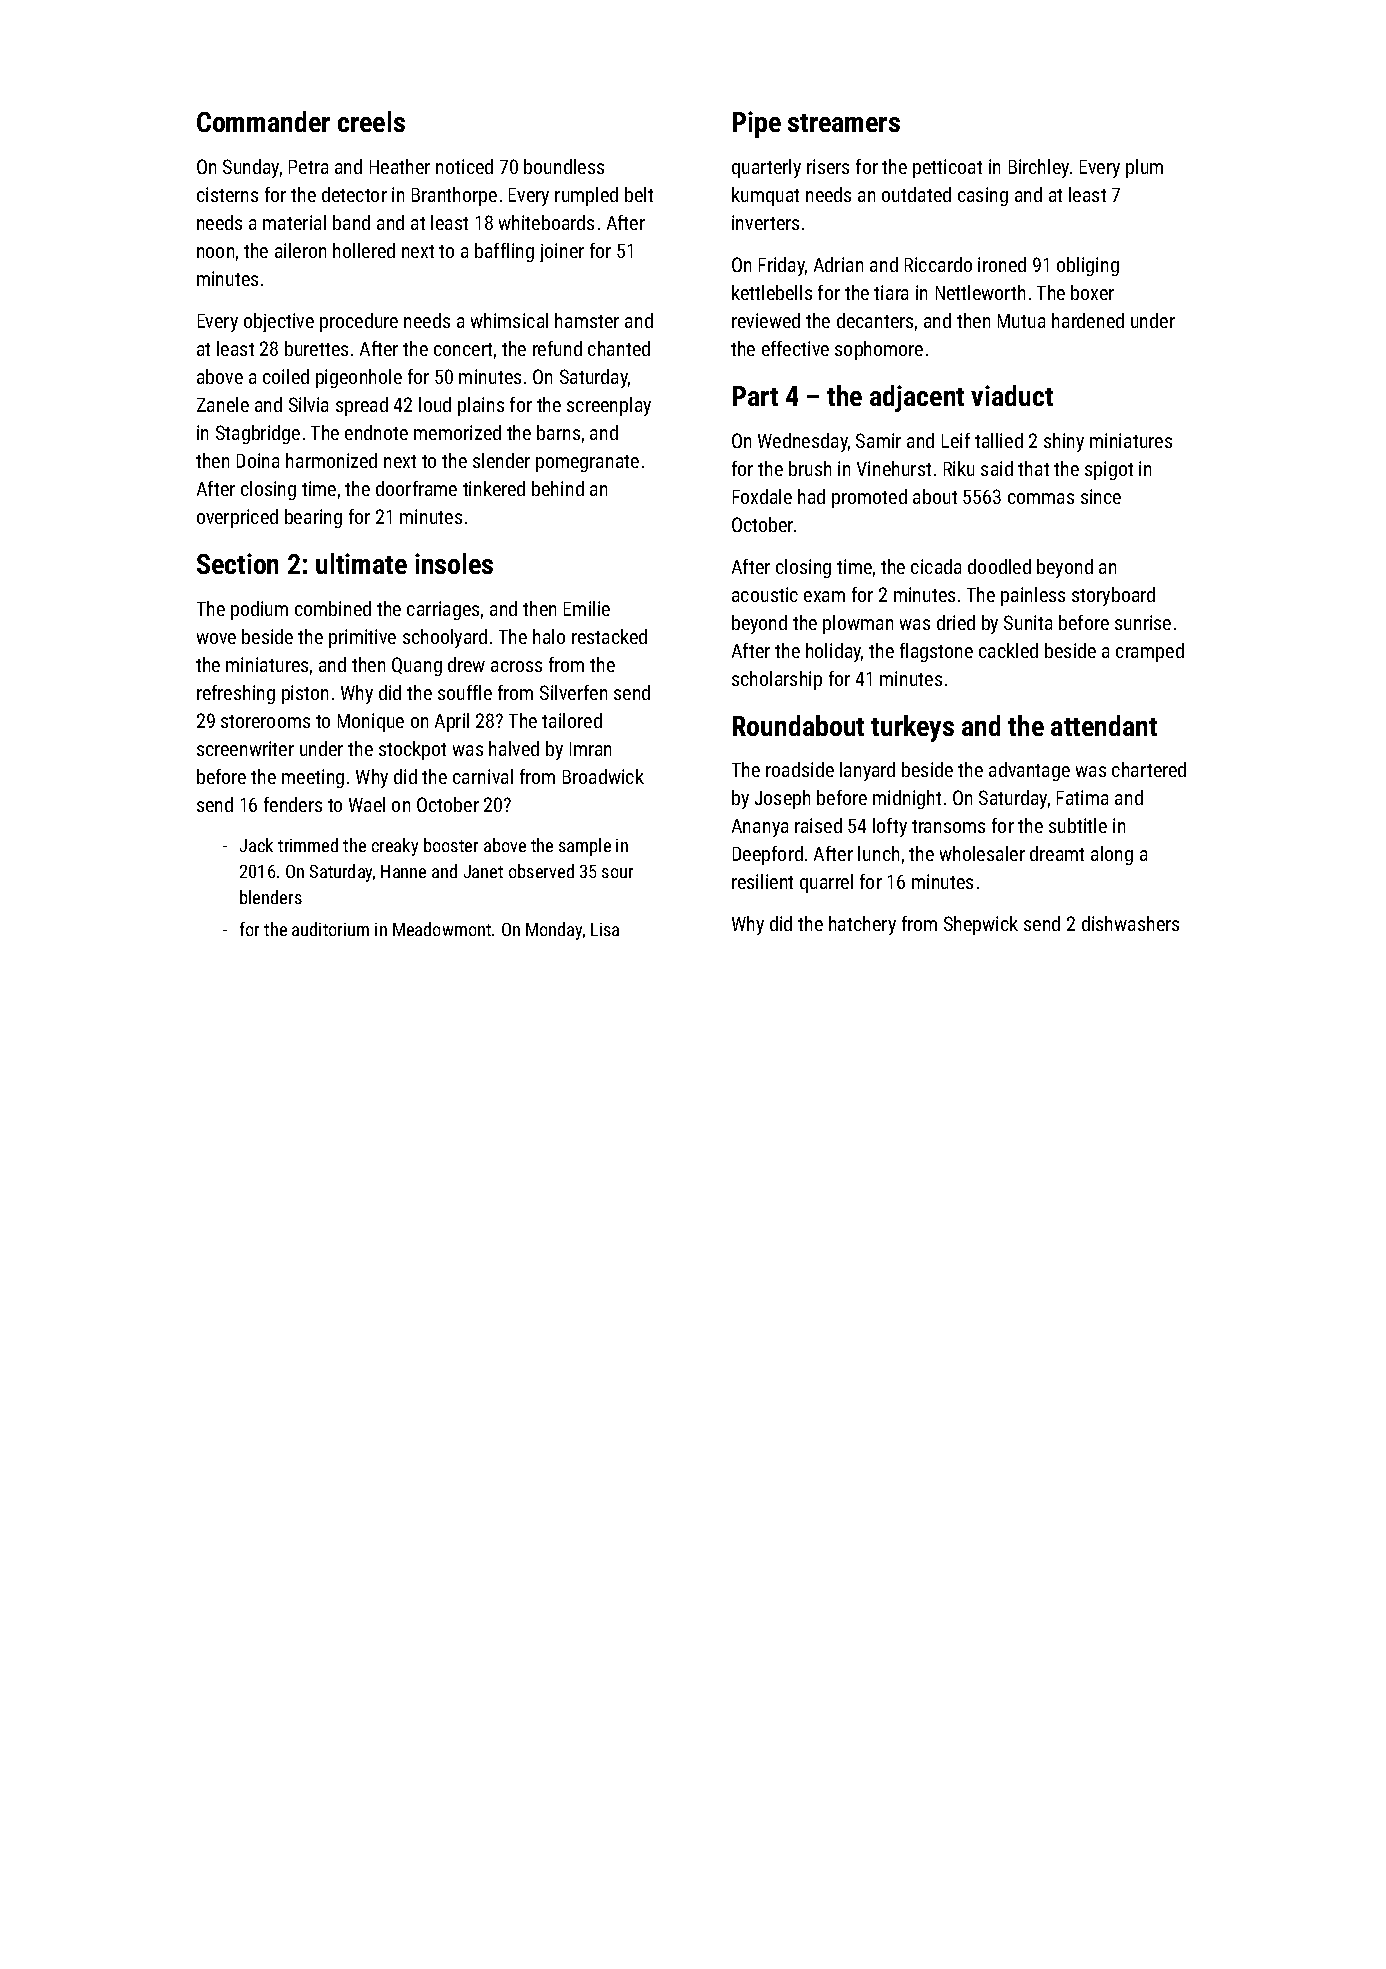 This screenshot has width=1386, height=1969. Describe the element at coordinates (271, 897) in the screenshot. I see `blenders` at that location.
